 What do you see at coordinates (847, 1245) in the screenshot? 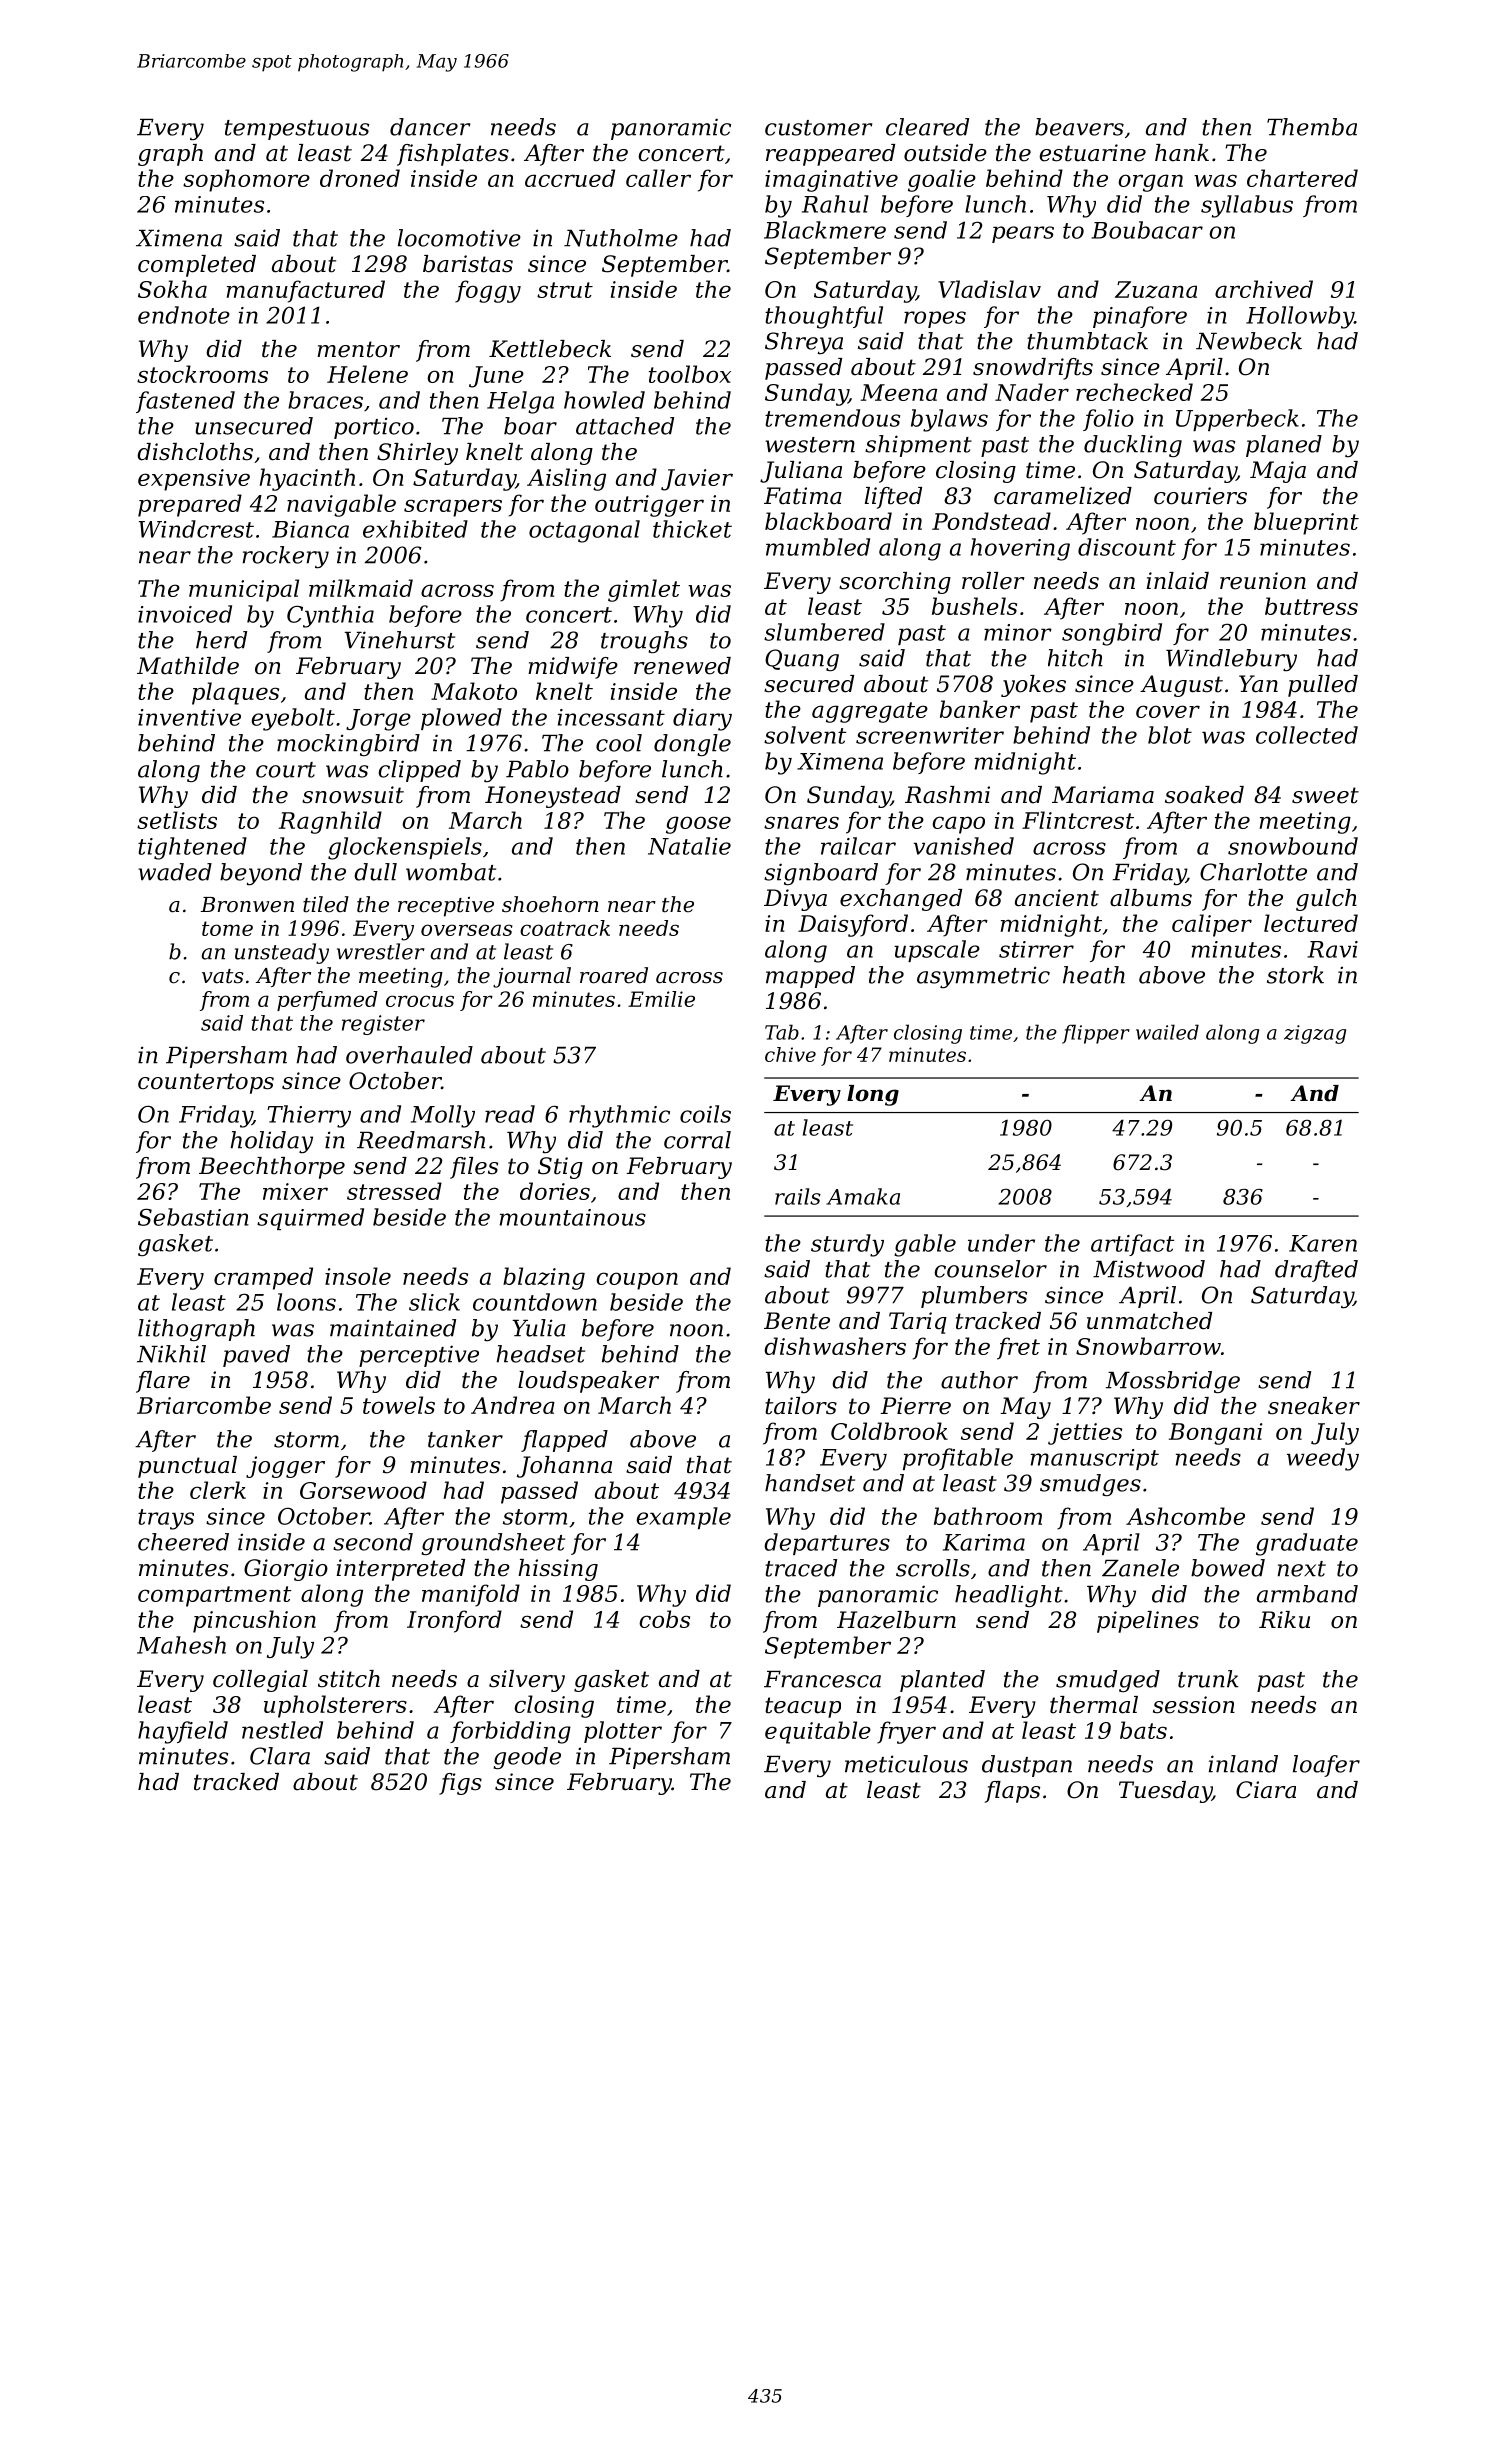
I see `sturdy` at bounding box center [847, 1245].
